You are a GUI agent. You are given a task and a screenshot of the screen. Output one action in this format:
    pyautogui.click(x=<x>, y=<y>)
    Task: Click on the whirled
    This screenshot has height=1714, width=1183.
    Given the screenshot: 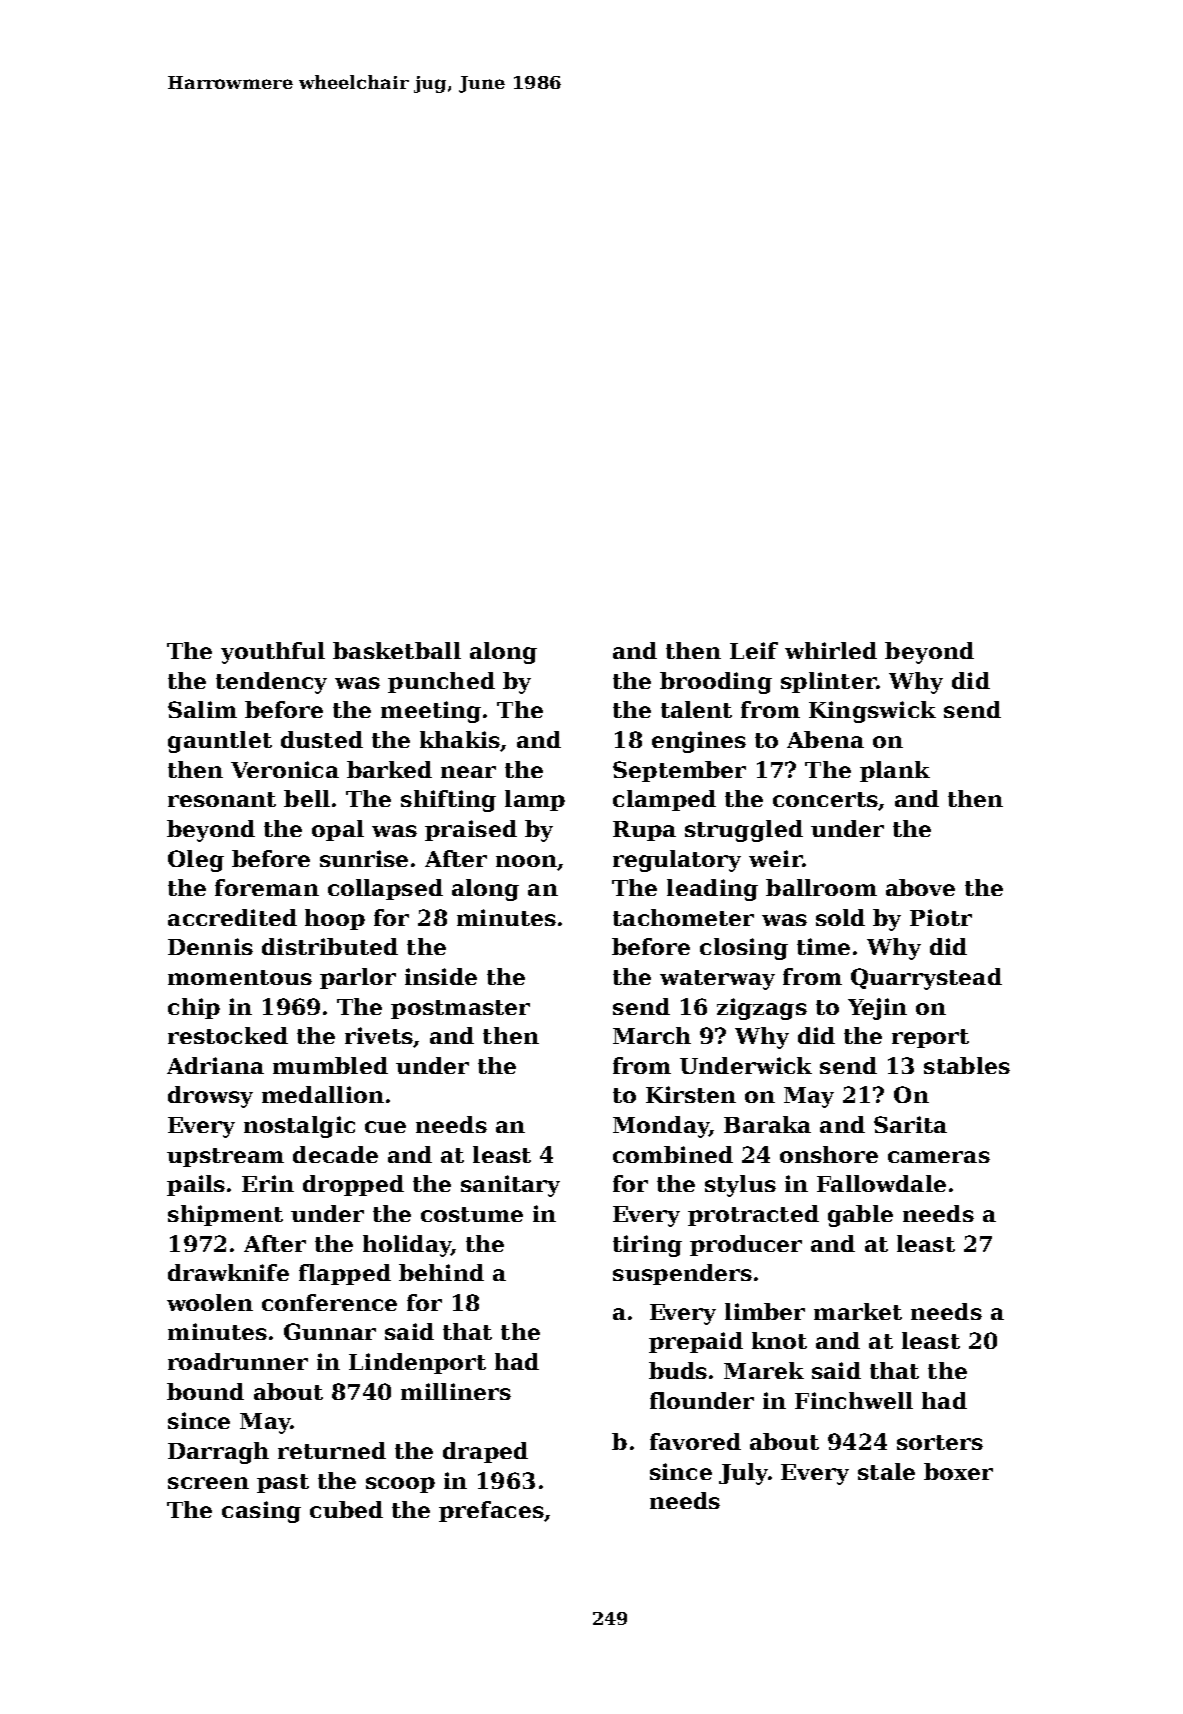 What is the action you would take?
    pyautogui.click(x=831, y=650)
